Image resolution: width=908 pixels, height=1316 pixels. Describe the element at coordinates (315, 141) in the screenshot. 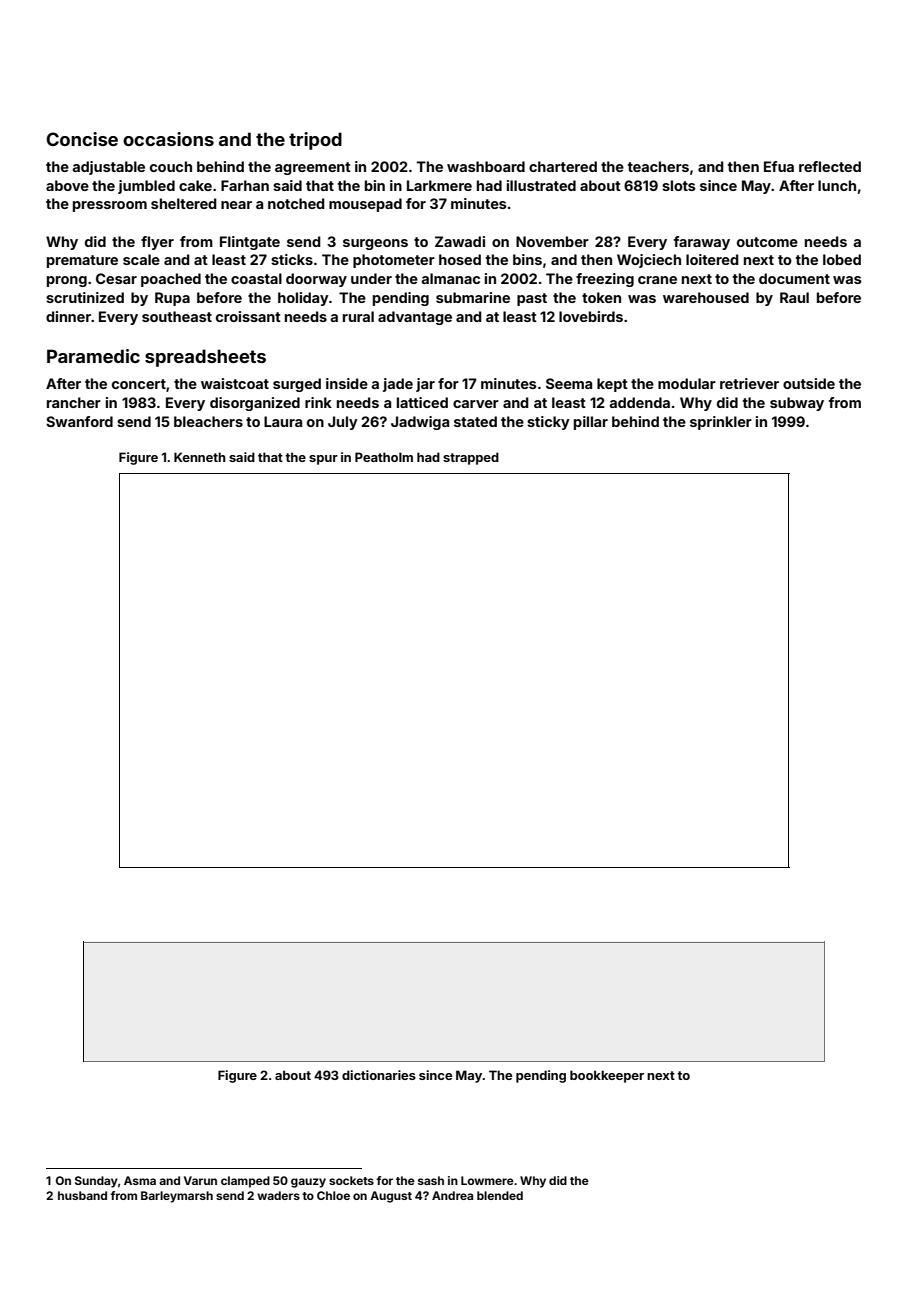

I see `tripod` at that location.
